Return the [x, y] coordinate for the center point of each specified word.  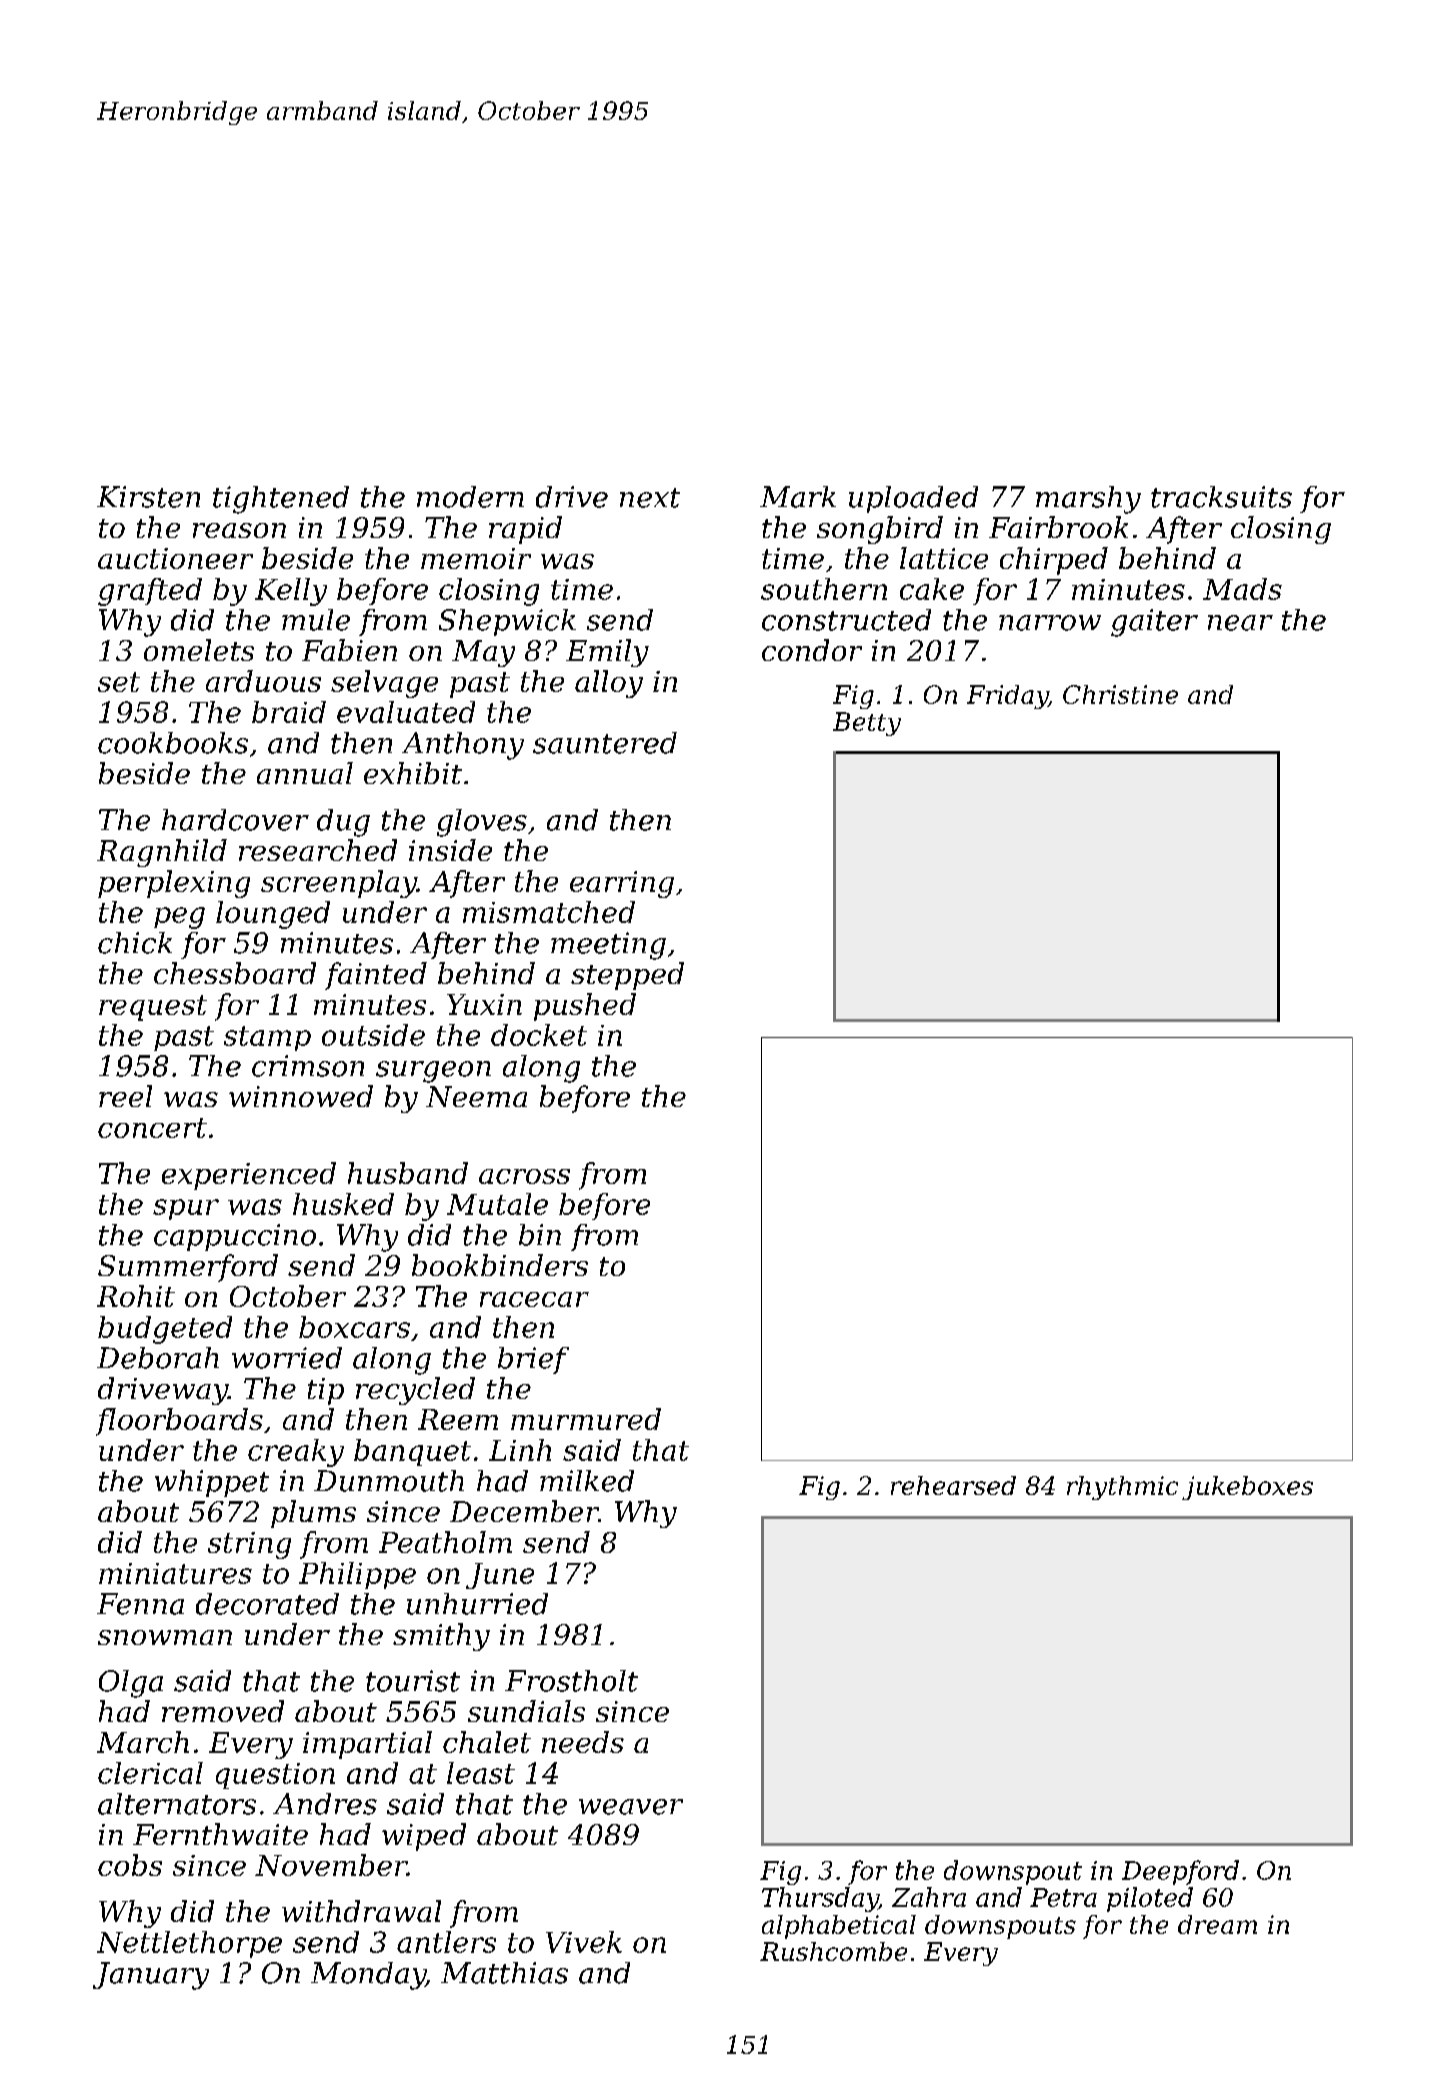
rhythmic [1122, 1488]
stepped [627, 976]
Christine [1120, 694]
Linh [520, 1450]
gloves [482, 823]
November [331, 1865]
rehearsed [953, 1485]
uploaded [913, 499]
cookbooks [173, 743]
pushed [585, 1007]
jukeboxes [1247, 1488]
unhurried [477, 1604]
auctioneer [175, 558]
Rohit [136, 1296]
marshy [1088, 500]
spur [186, 1209]
